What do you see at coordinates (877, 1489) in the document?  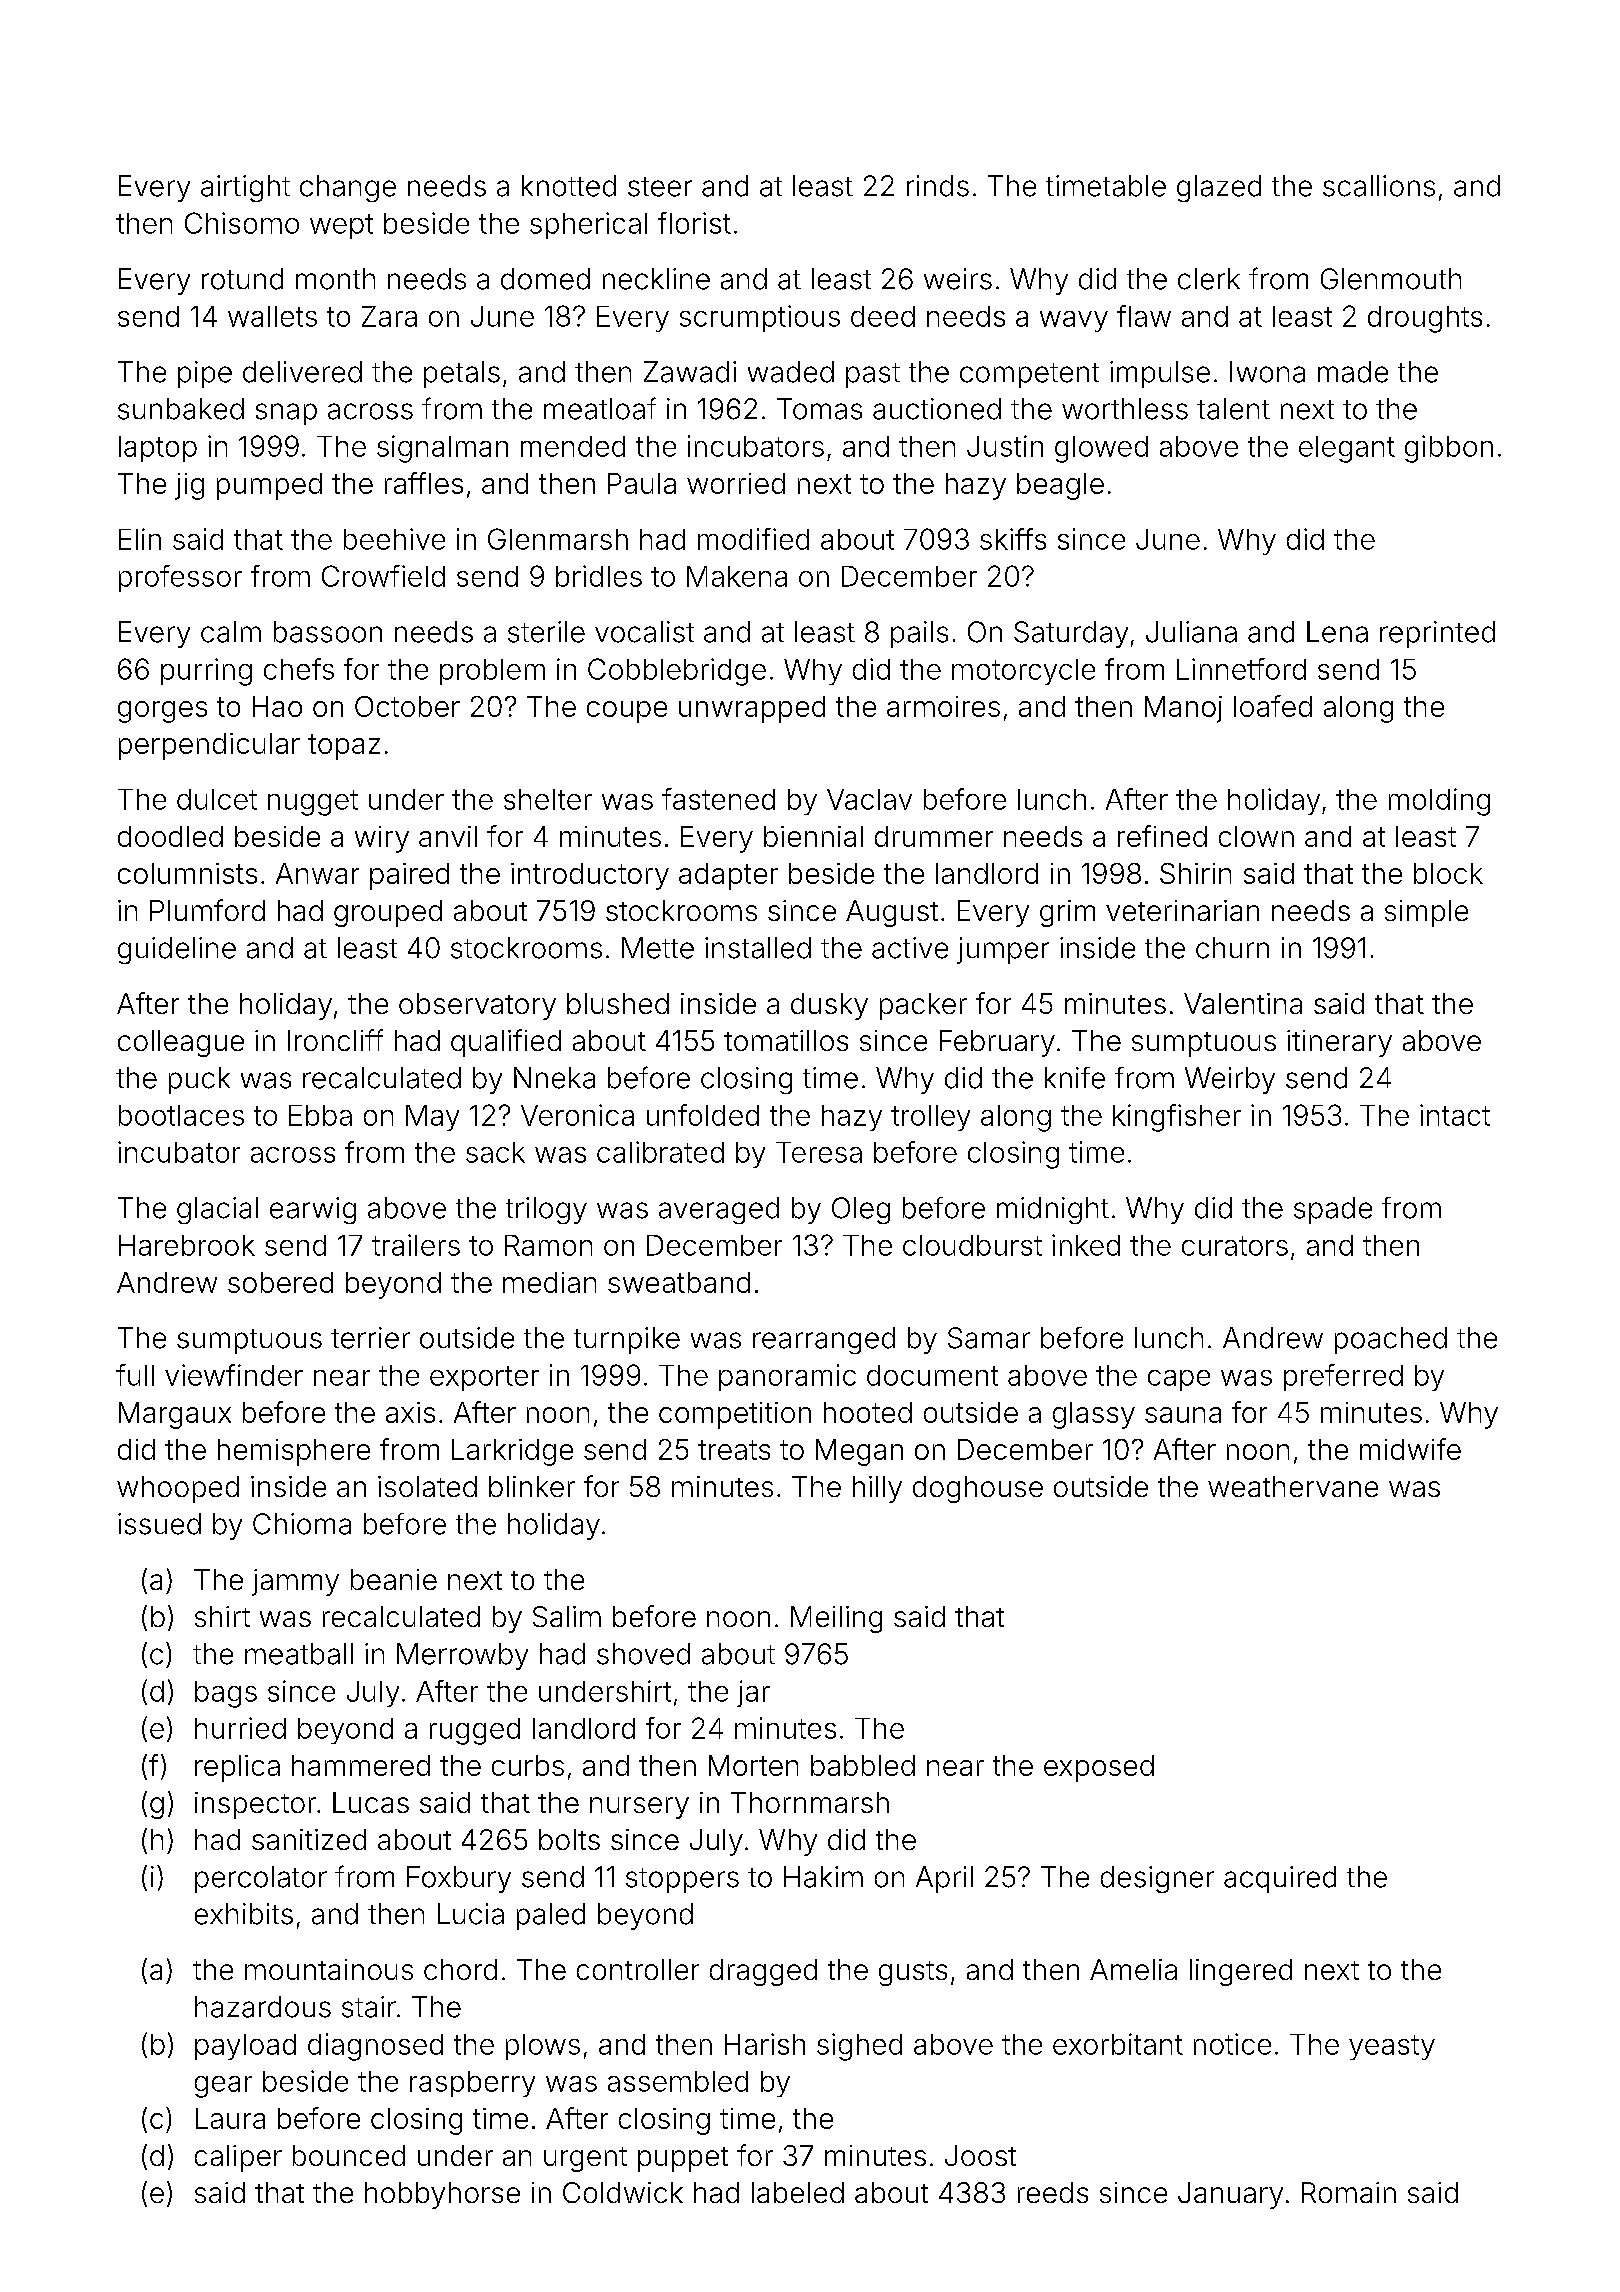 I see `hilly` at bounding box center [877, 1489].
